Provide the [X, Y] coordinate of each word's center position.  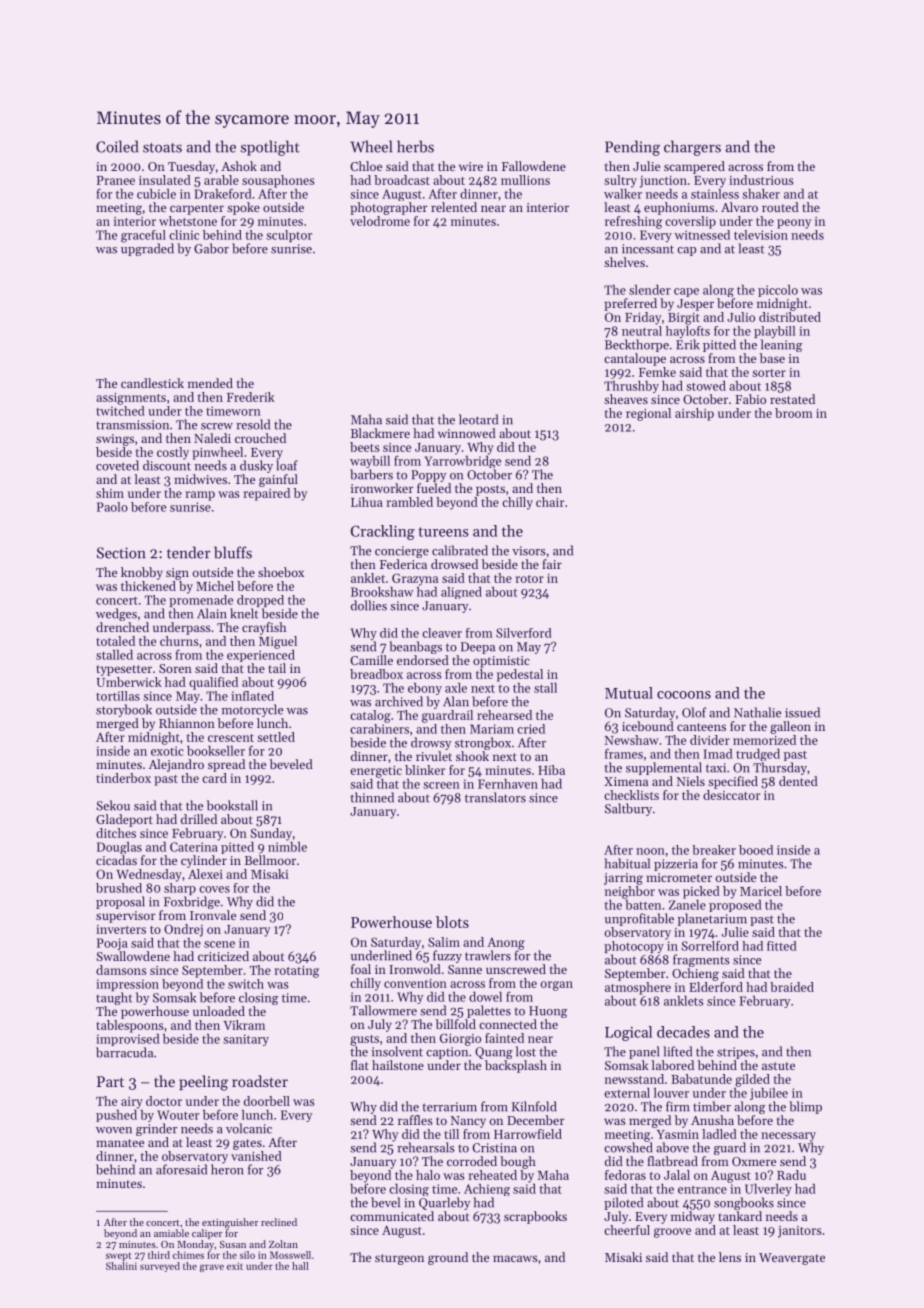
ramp [200, 496]
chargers [692, 148]
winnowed [467, 433]
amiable [171, 1233]
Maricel [761, 891]
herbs [415, 146]
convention [415, 983]
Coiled [117, 146]
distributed [790, 317]
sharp [180, 889]
